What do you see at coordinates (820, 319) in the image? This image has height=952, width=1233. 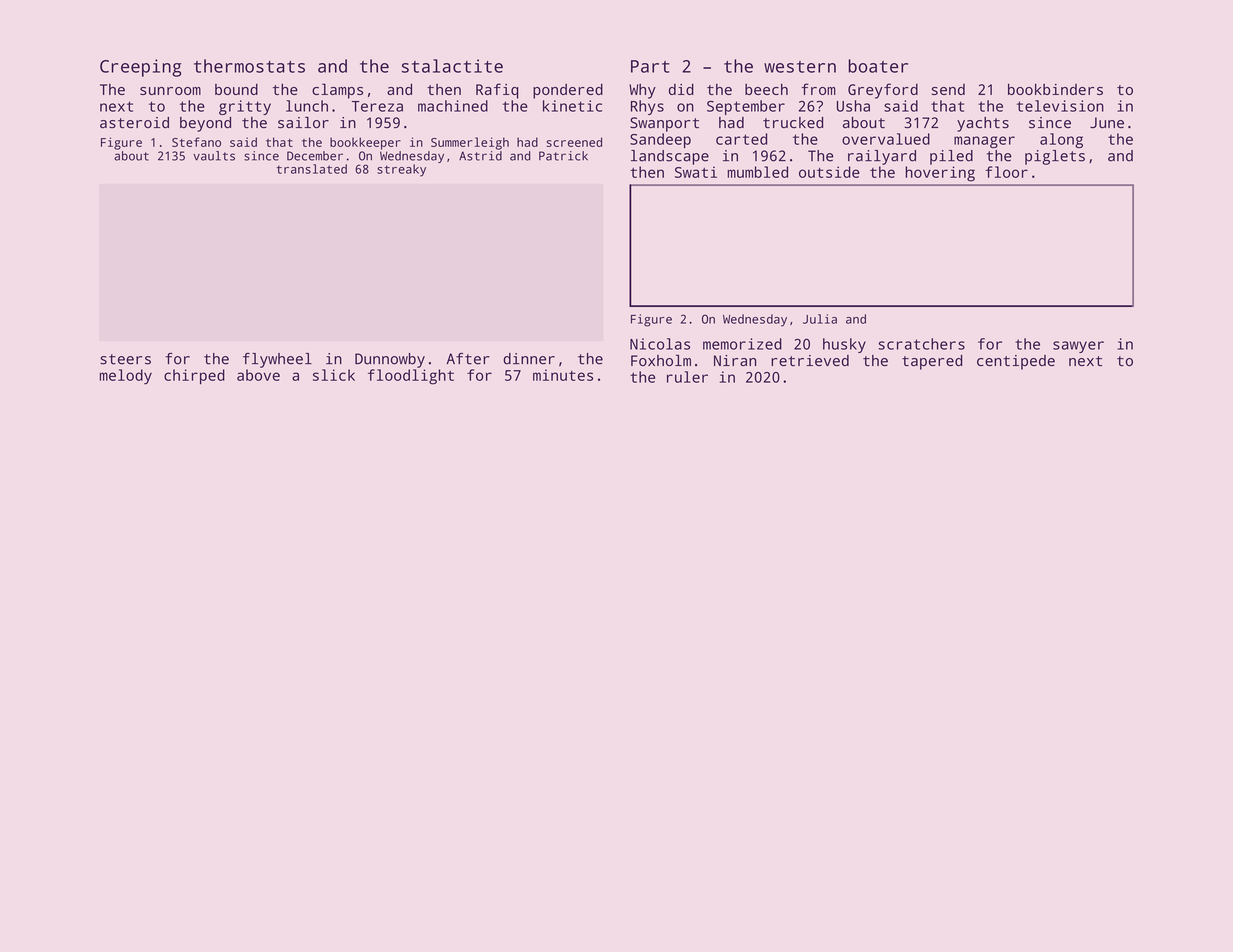 I see `Julia` at bounding box center [820, 319].
